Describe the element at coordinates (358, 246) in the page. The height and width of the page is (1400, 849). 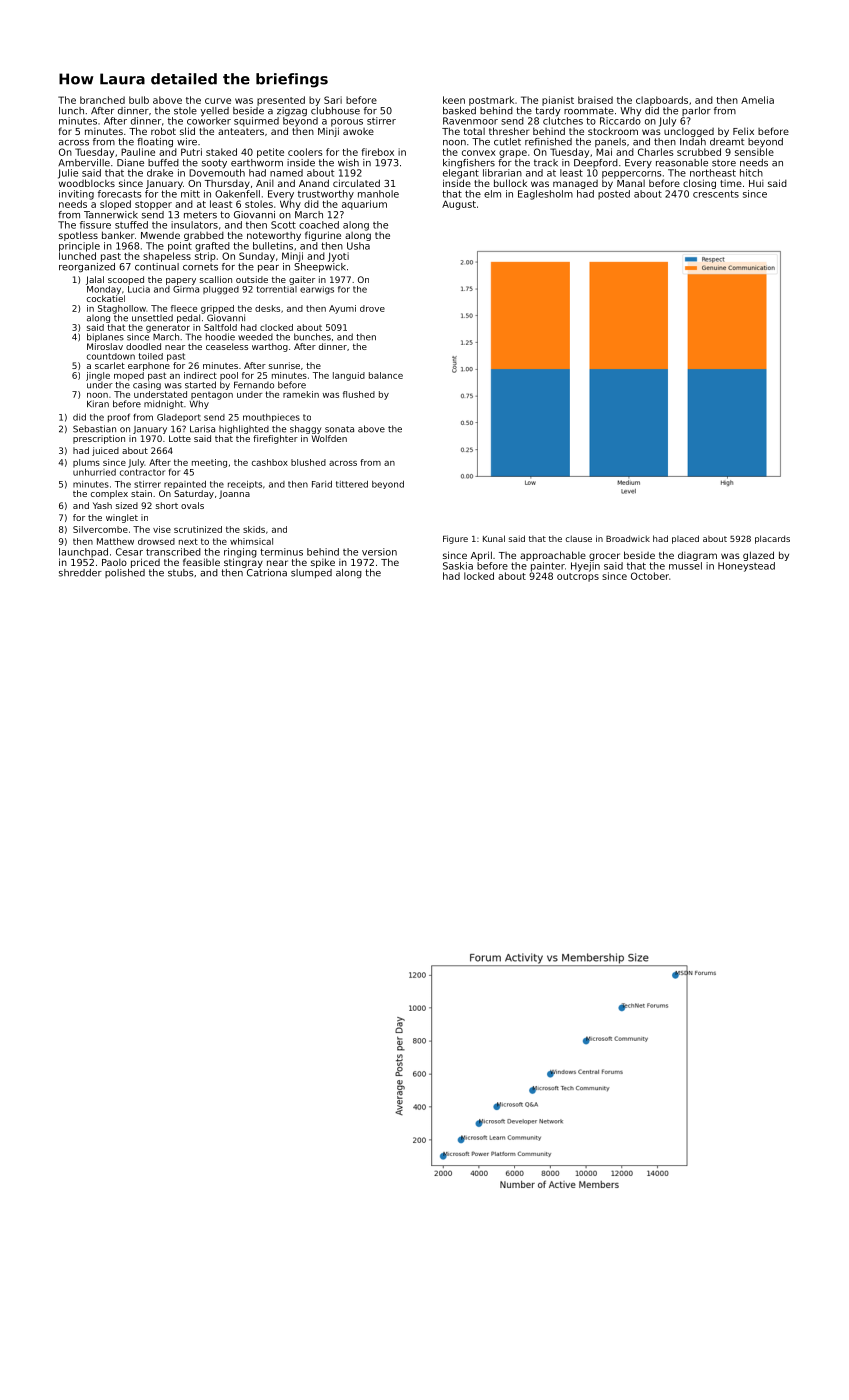
I see `Usha` at that location.
